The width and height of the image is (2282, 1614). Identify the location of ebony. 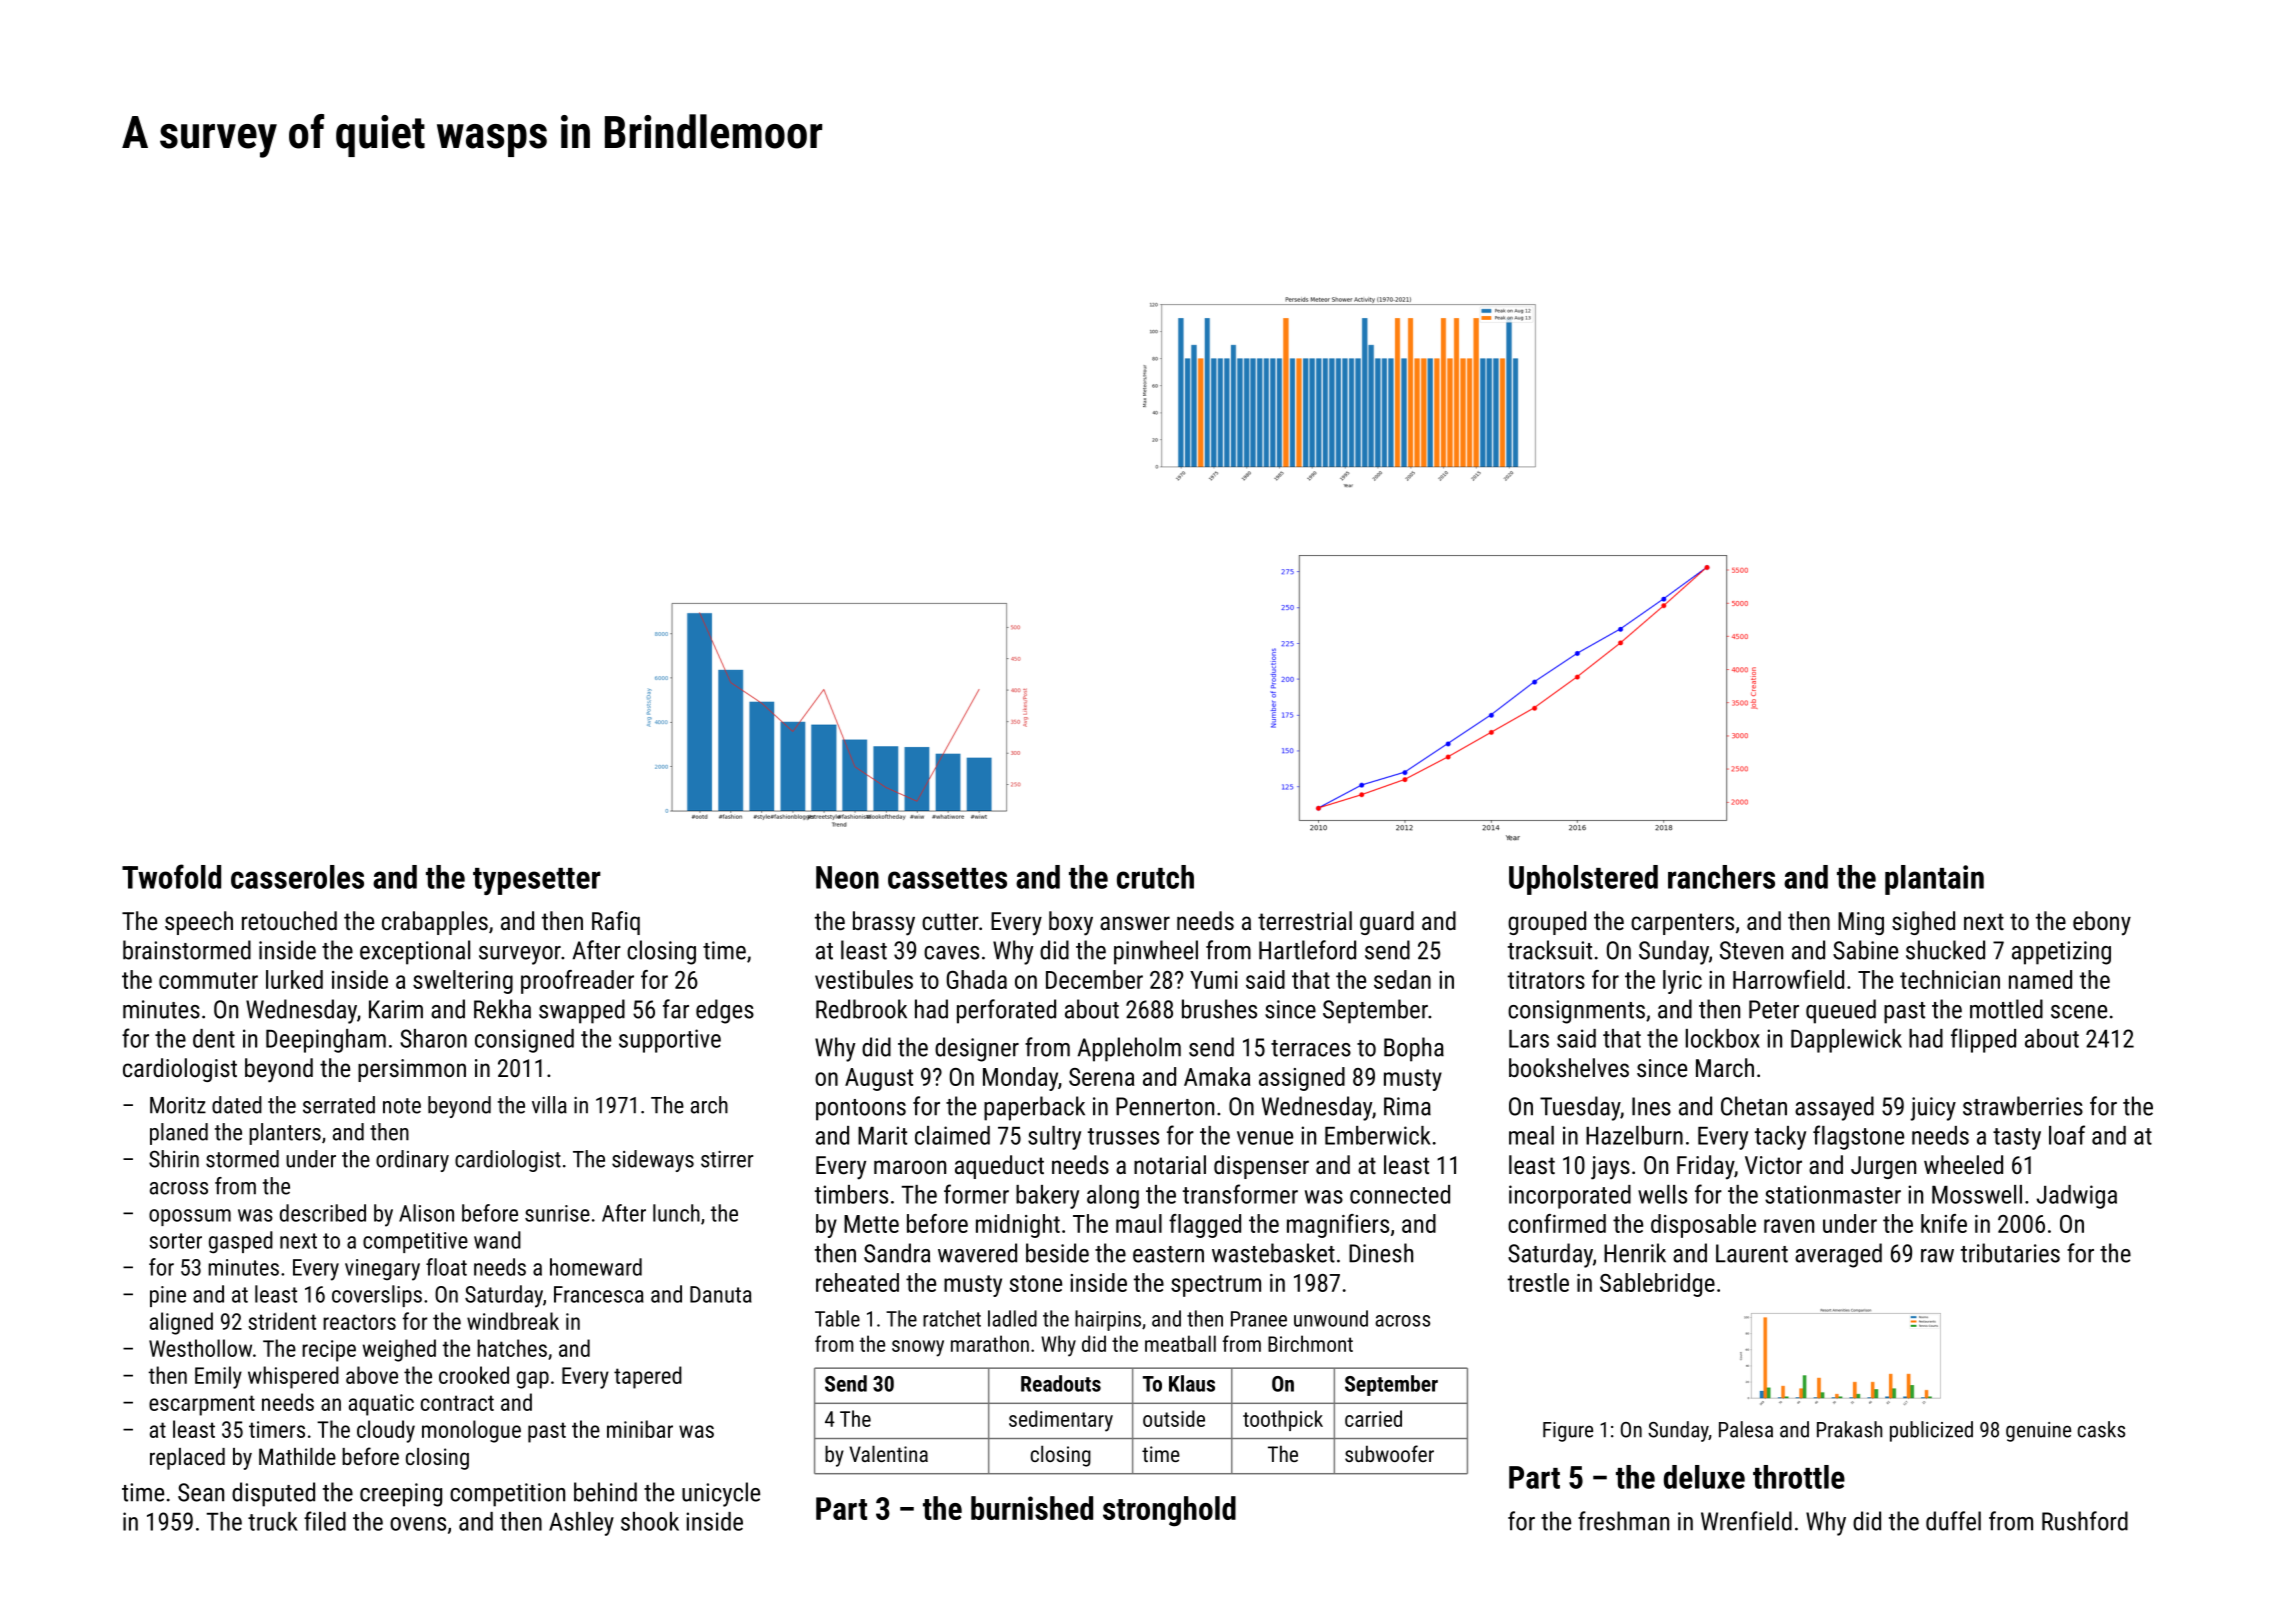
(2102, 923).
